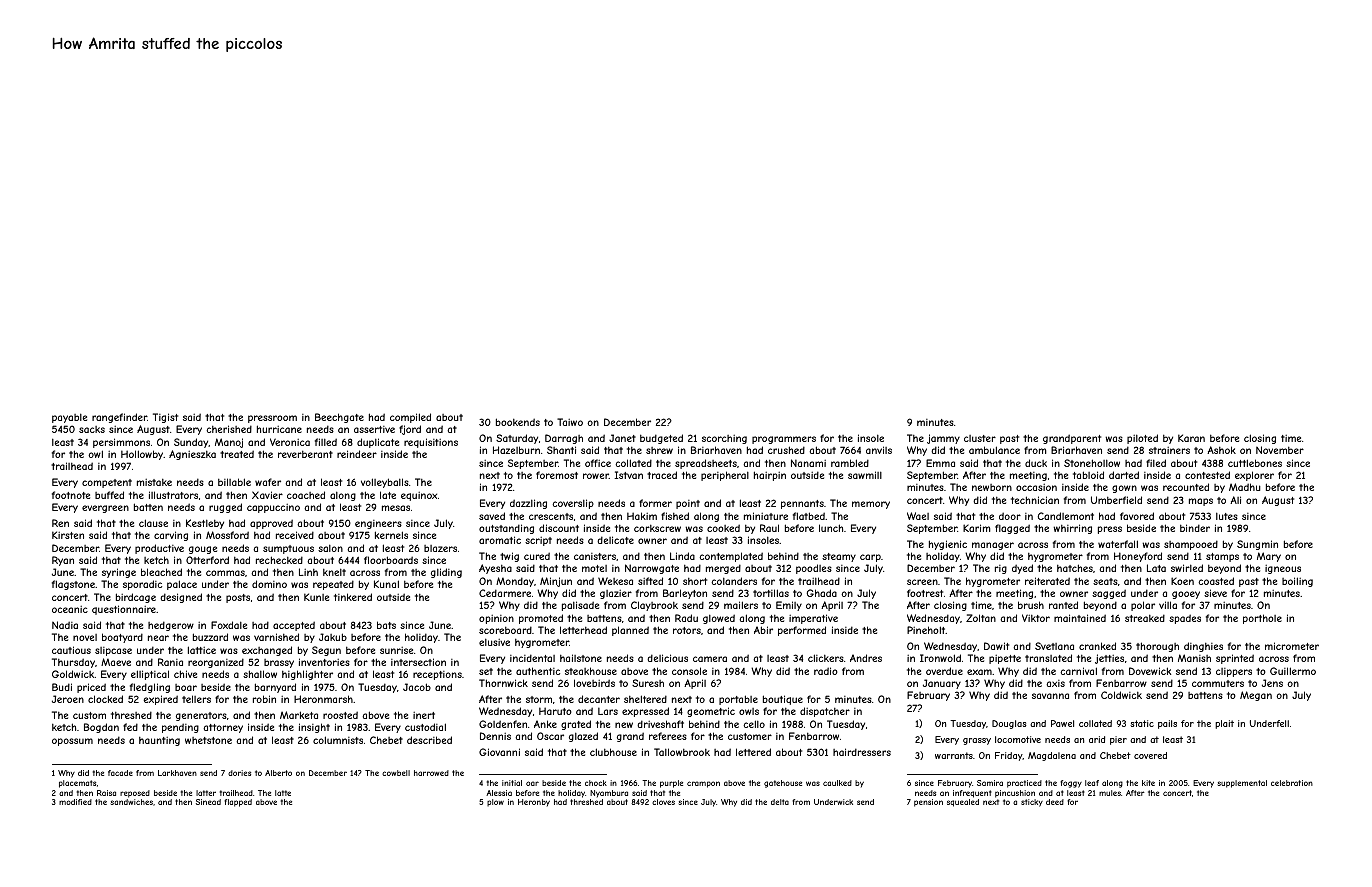  Describe the element at coordinates (294, 626) in the image. I see `accepted` at that location.
